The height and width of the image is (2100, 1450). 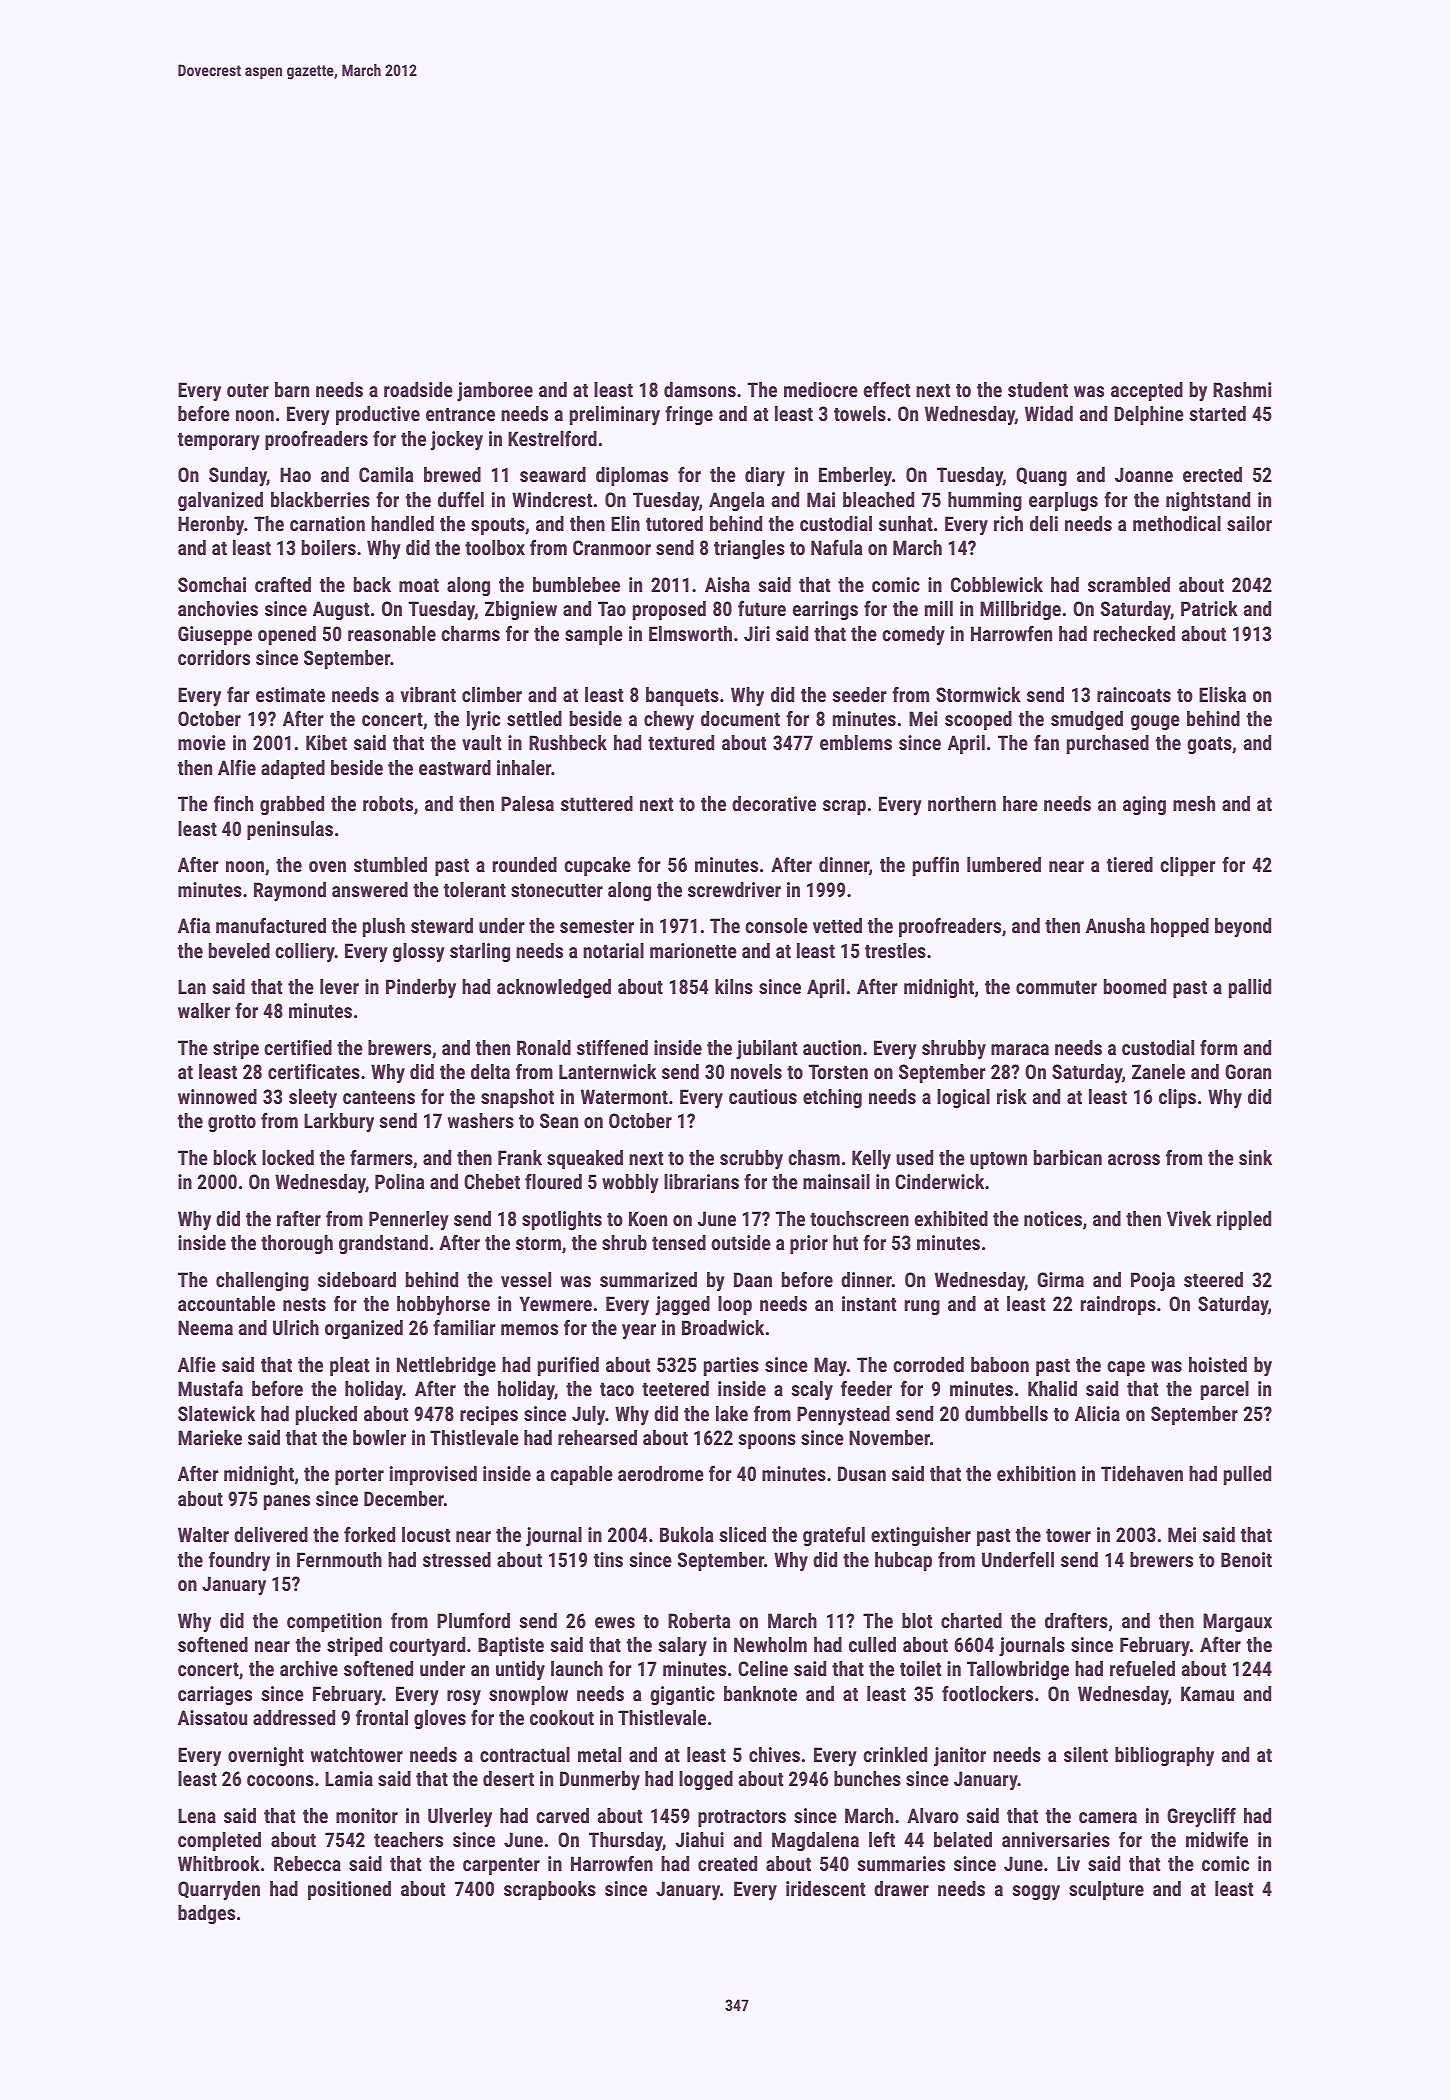 I want to click on raincoats, so click(x=1134, y=694).
